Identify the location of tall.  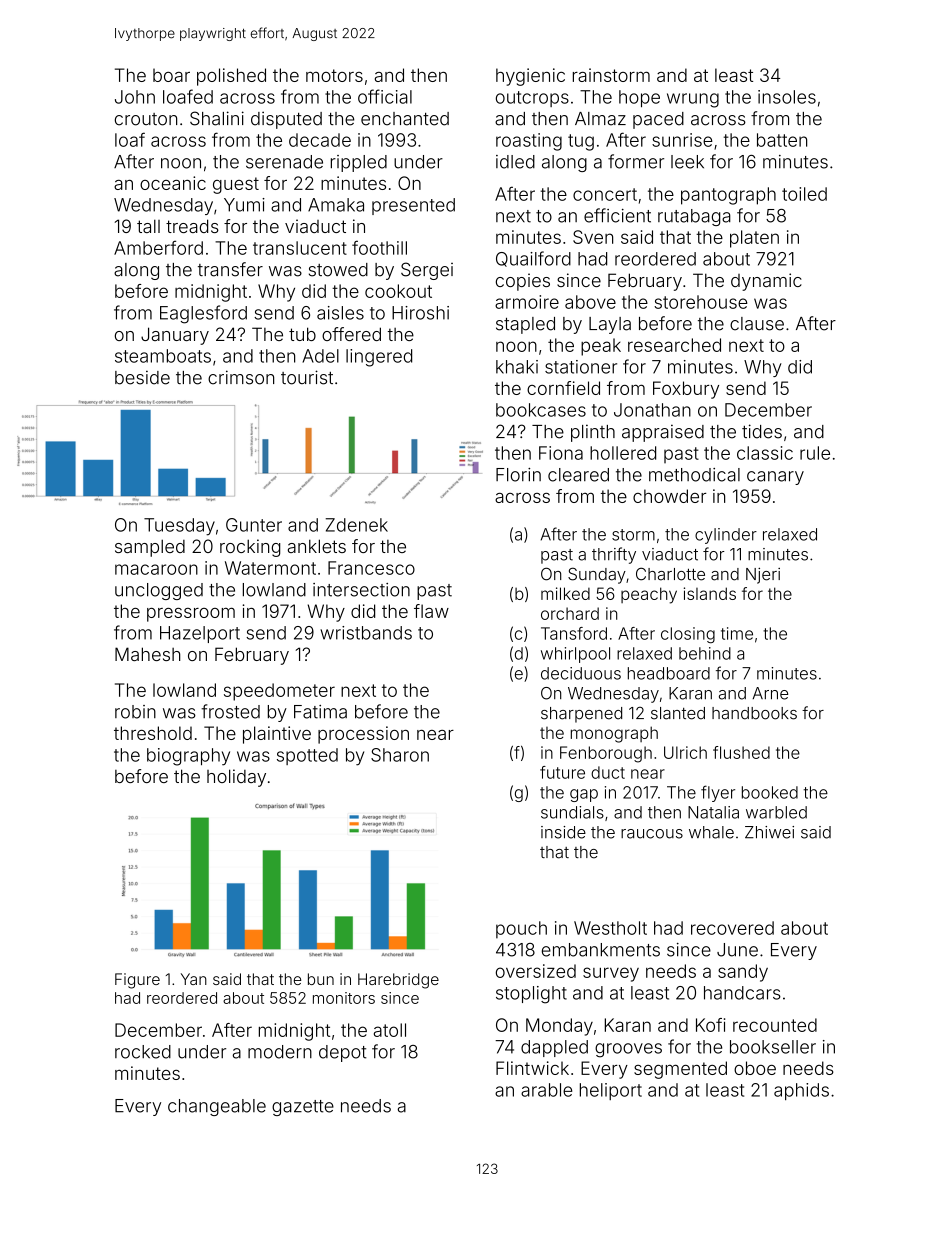
(148, 226).
